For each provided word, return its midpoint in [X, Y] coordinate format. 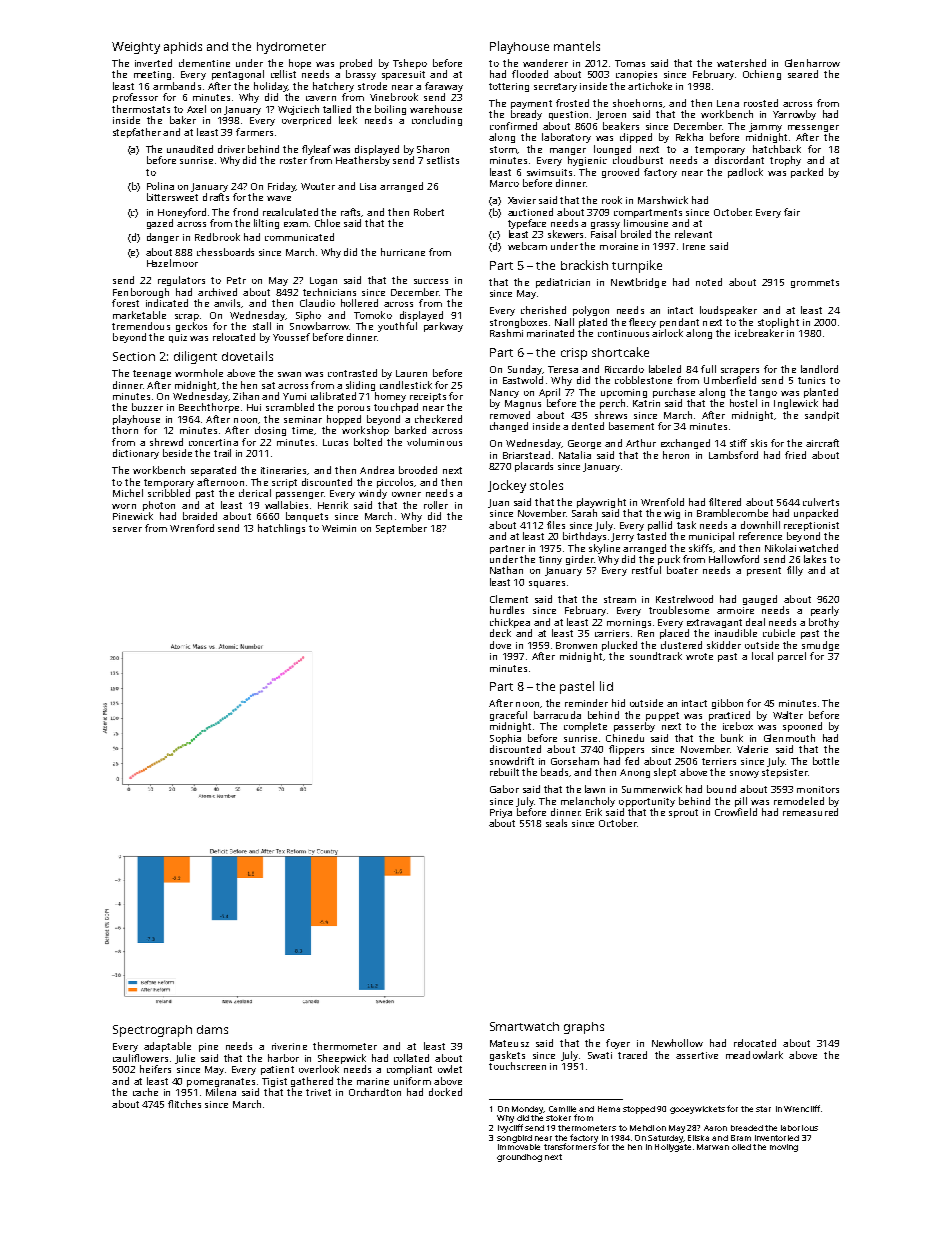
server [127, 529]
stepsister [785, 773]
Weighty [136, 48]
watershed [741, 63]
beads [555, 772]
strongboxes [518, 323]
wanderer [545, 63]
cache [145, 1092]
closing [270, 431]
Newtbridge [638, 283]
